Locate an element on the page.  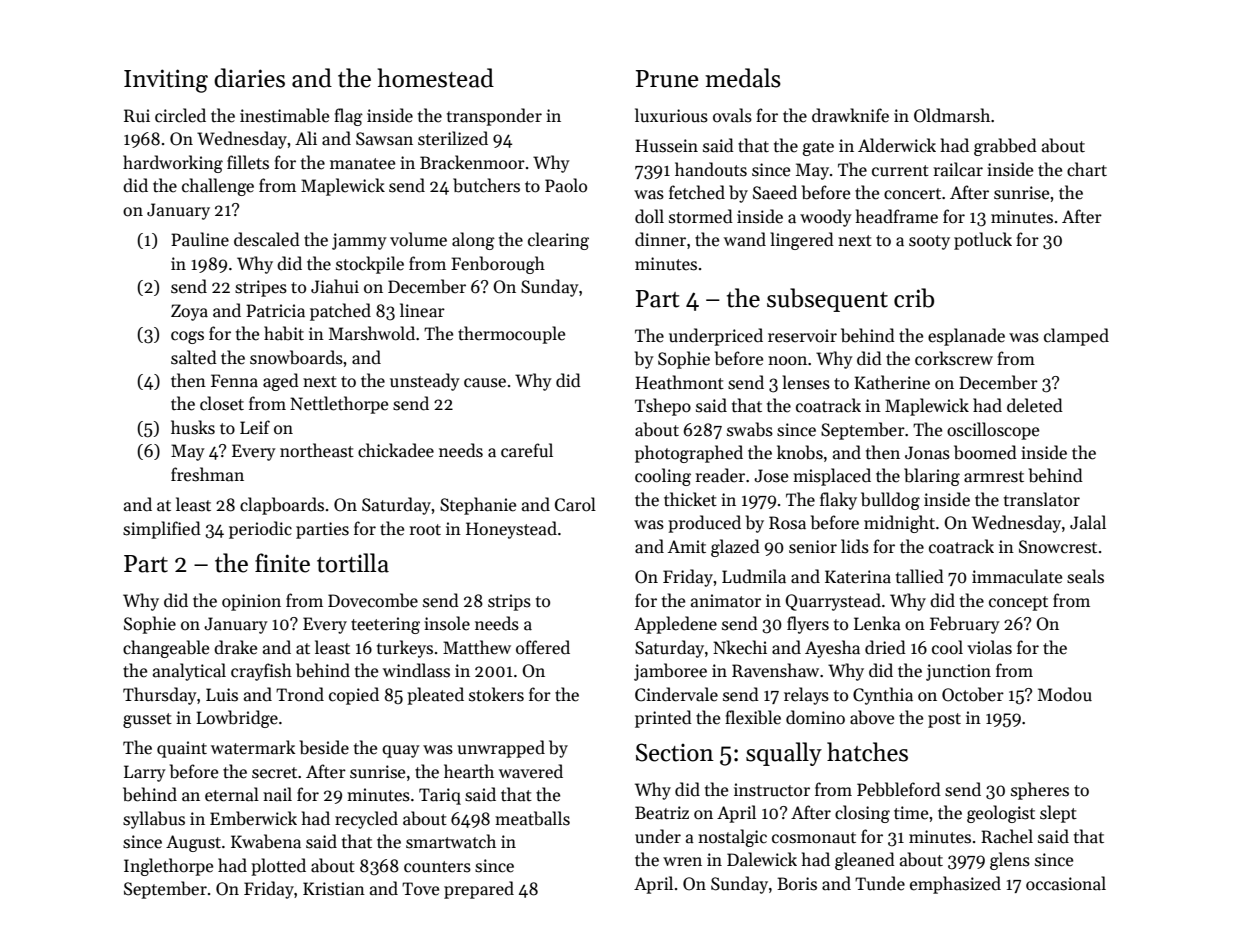
prepared is located at coordinates (479, 890).
